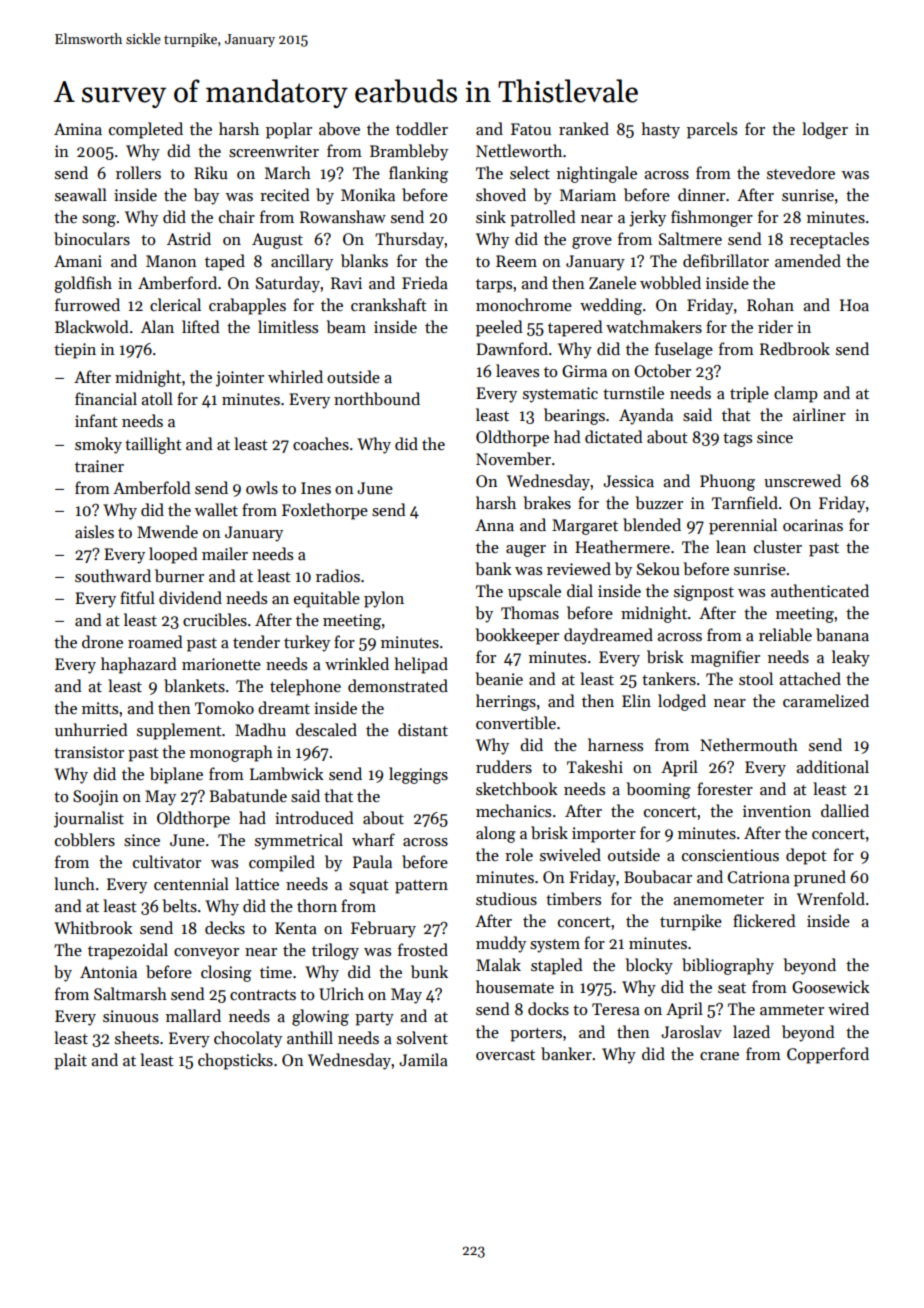 The height and width of the screenshot is (1308, 924). Describe the element at coordinates (854, 305) in the screenshot. I see `Hoa` at that location.
